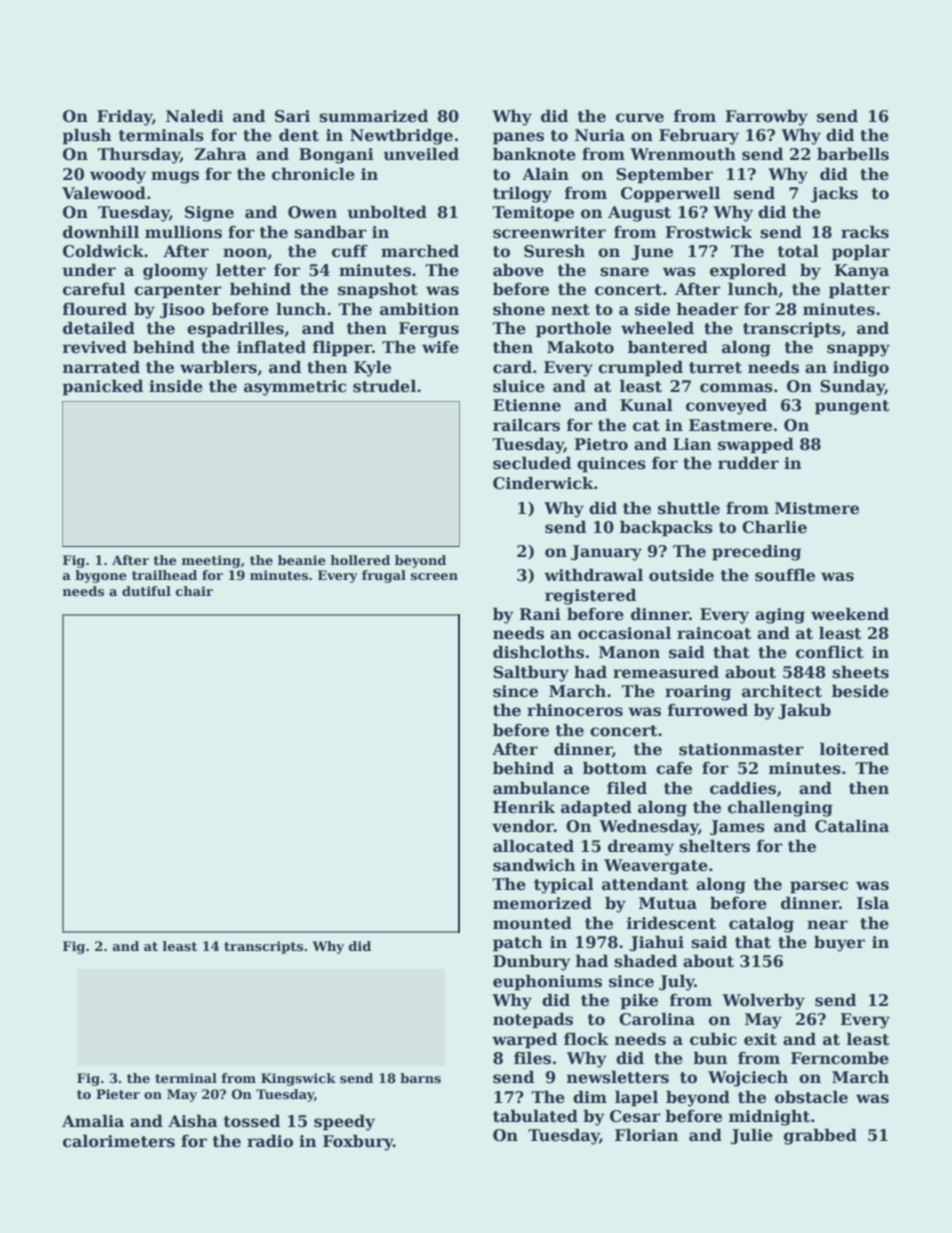  What do you see at coordinates (95, 347) in the image?
I see `revived` at bounding box center [95, 347].
